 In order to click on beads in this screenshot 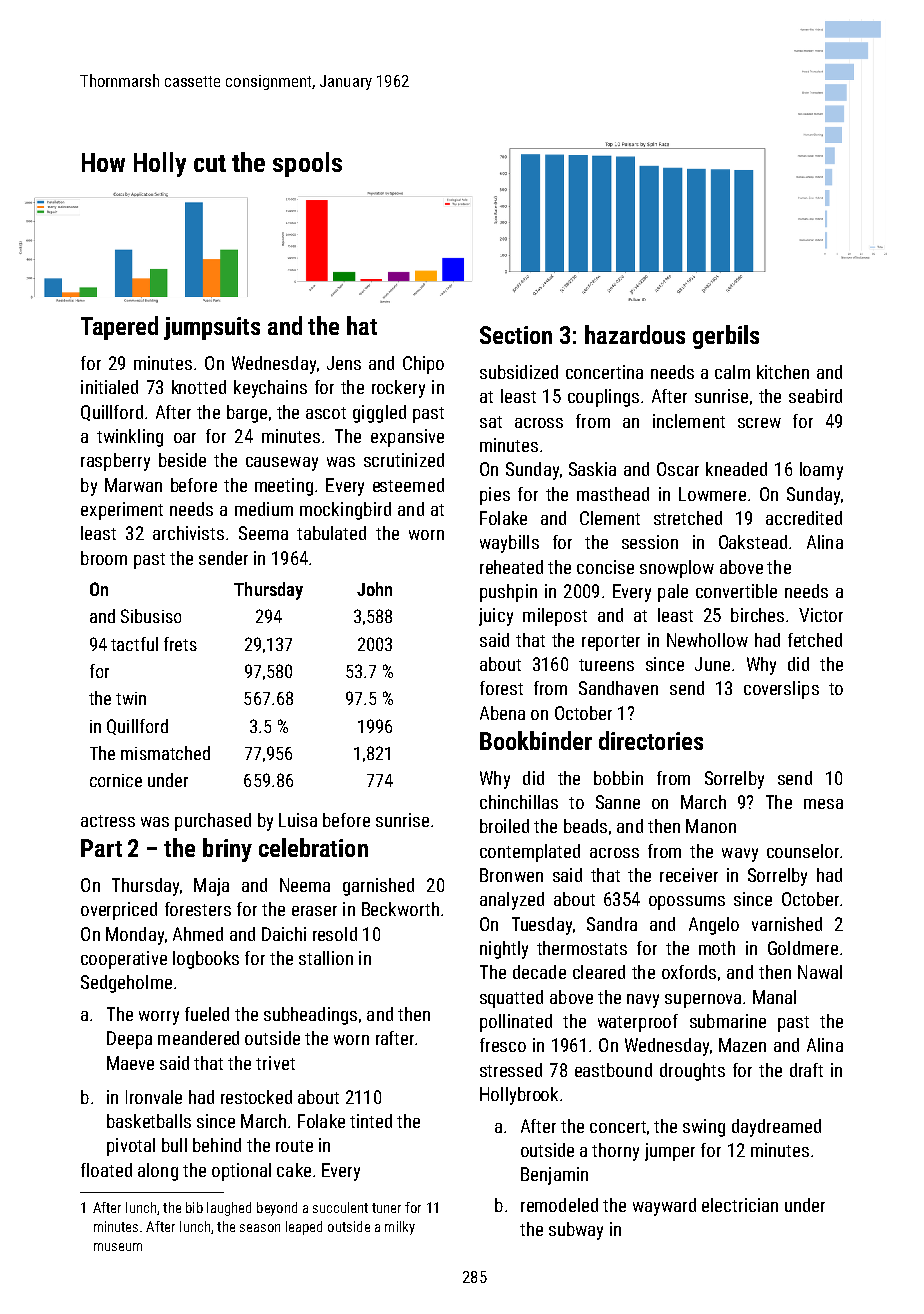, I will do `click(585, 826)`.
